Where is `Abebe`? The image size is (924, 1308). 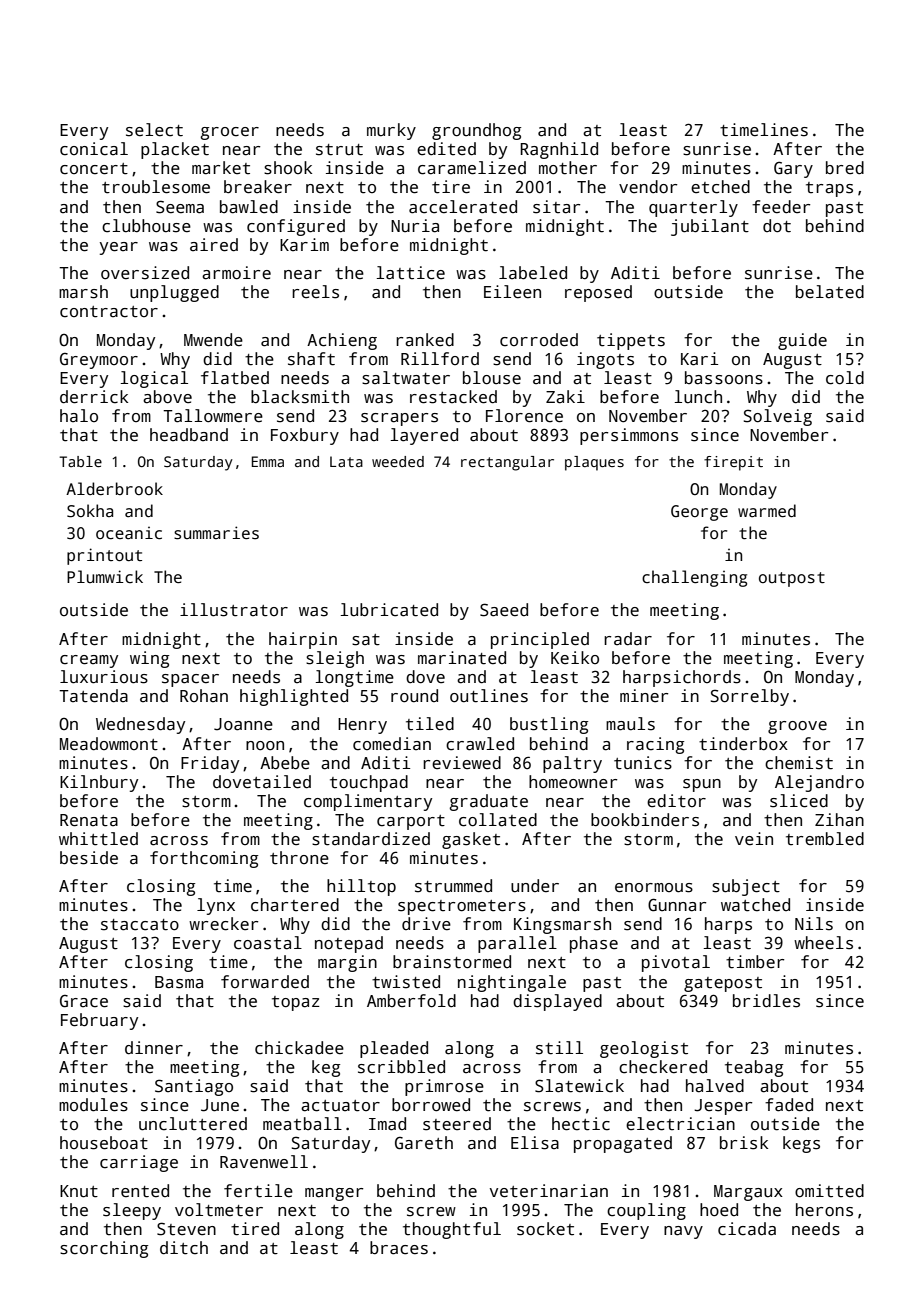 Abebe is located at coordinates (285, 763).
